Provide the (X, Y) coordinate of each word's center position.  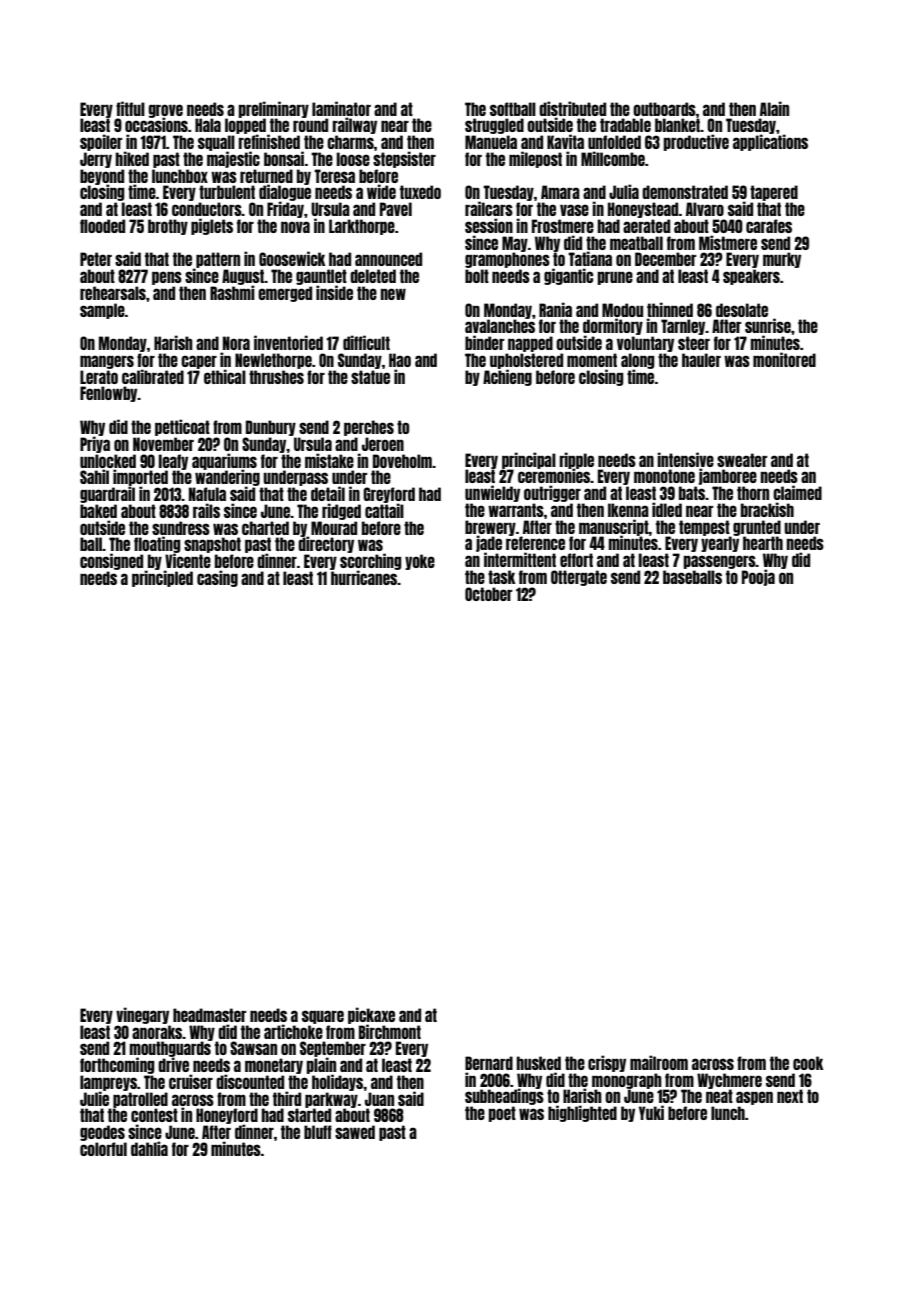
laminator (341, 108)
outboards (664, 109)
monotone (664, 476)
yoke (420, 562)
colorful (103, 1149)
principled (162, 578)
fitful (130, 108)
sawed (355, 1132)
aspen (754, 1098)
